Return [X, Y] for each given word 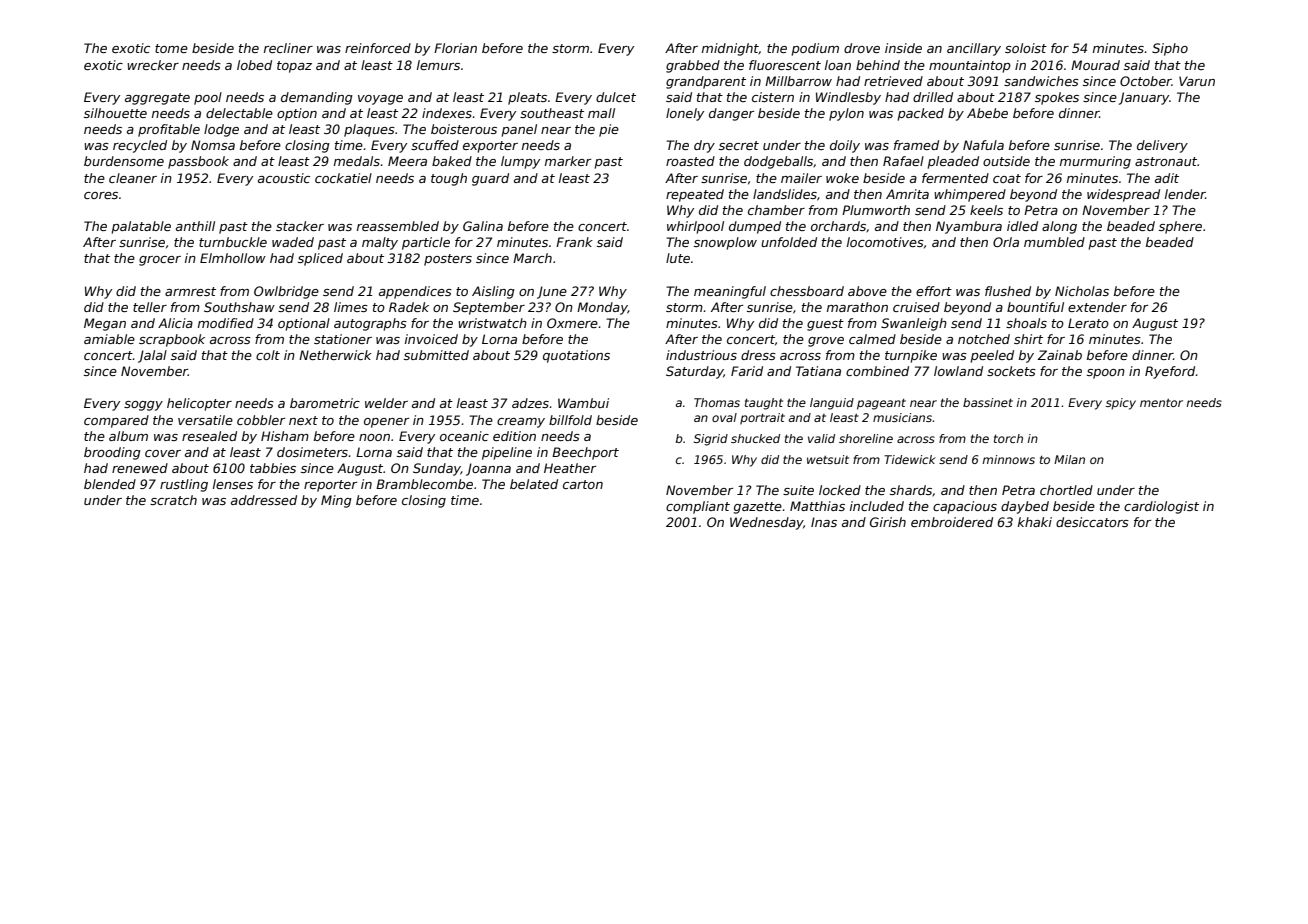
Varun [1197, 81]
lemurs [438, 65]
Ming [336, 501]
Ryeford [1170, 372]
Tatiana [818, 371]
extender [1097, 307]
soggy [143, 406]
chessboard [807, 291]
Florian [455, 48]
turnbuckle [233, 242]
